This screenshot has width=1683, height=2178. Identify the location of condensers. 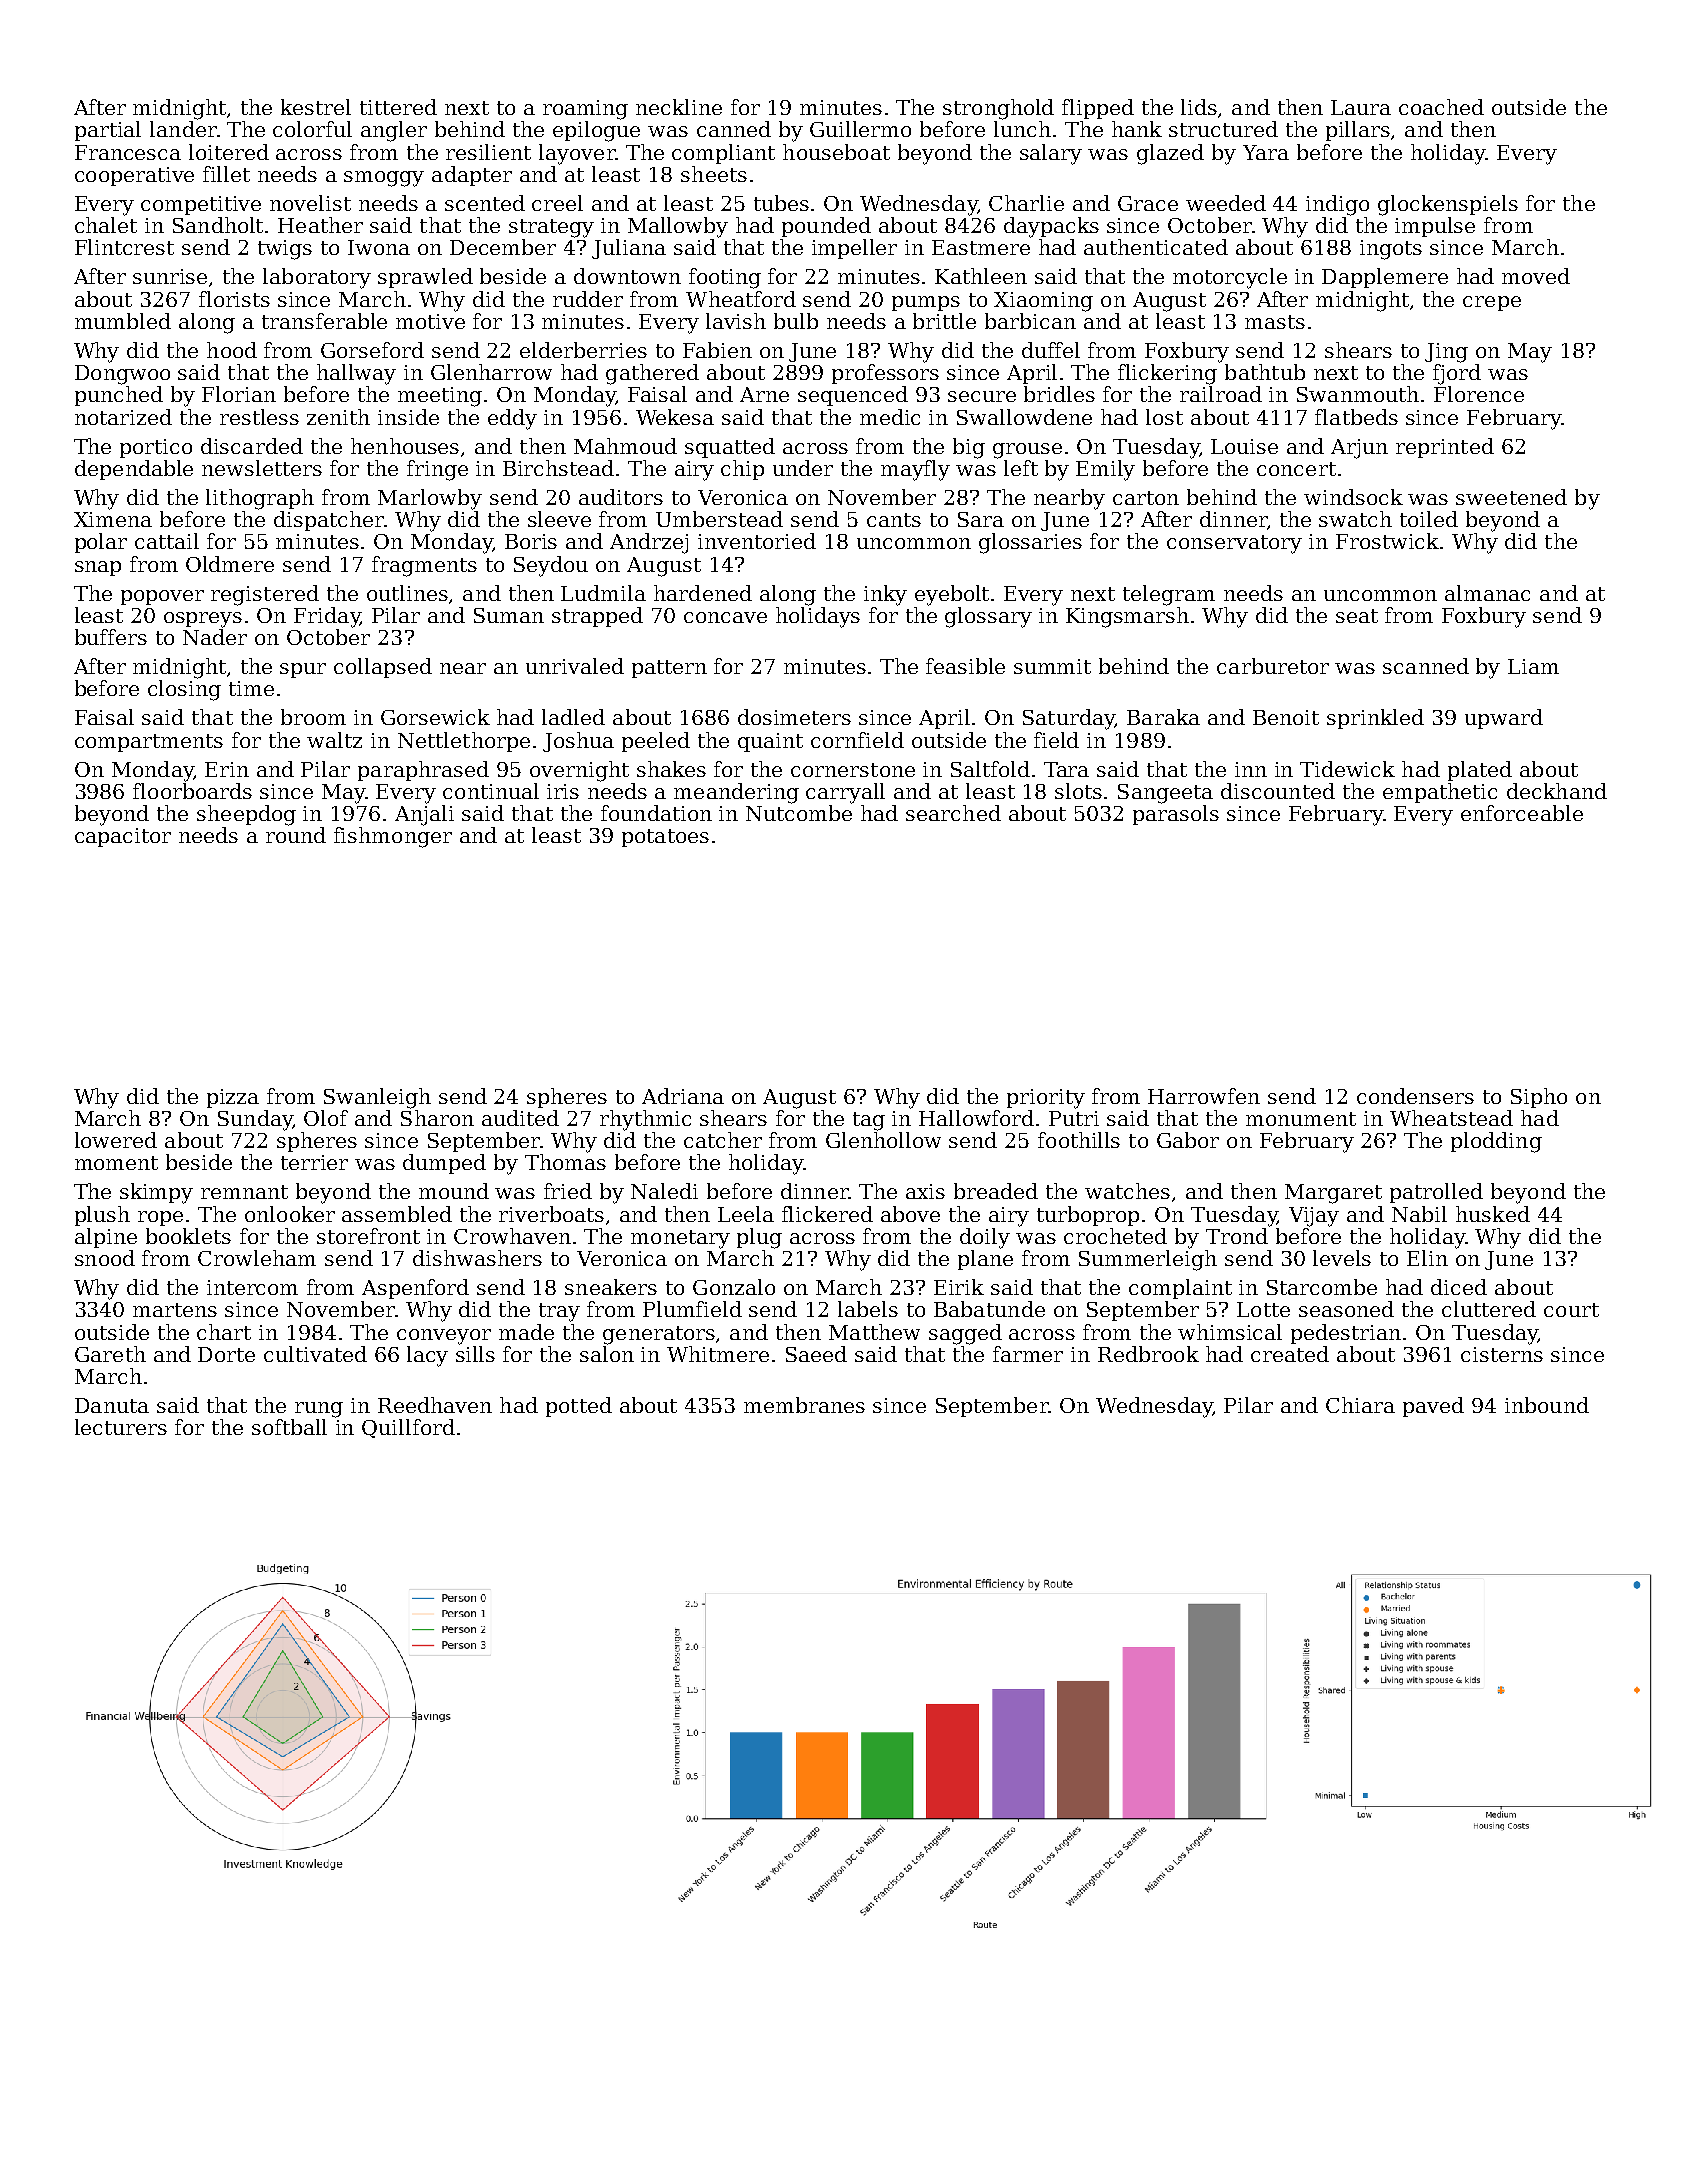
(1415, 1096).
